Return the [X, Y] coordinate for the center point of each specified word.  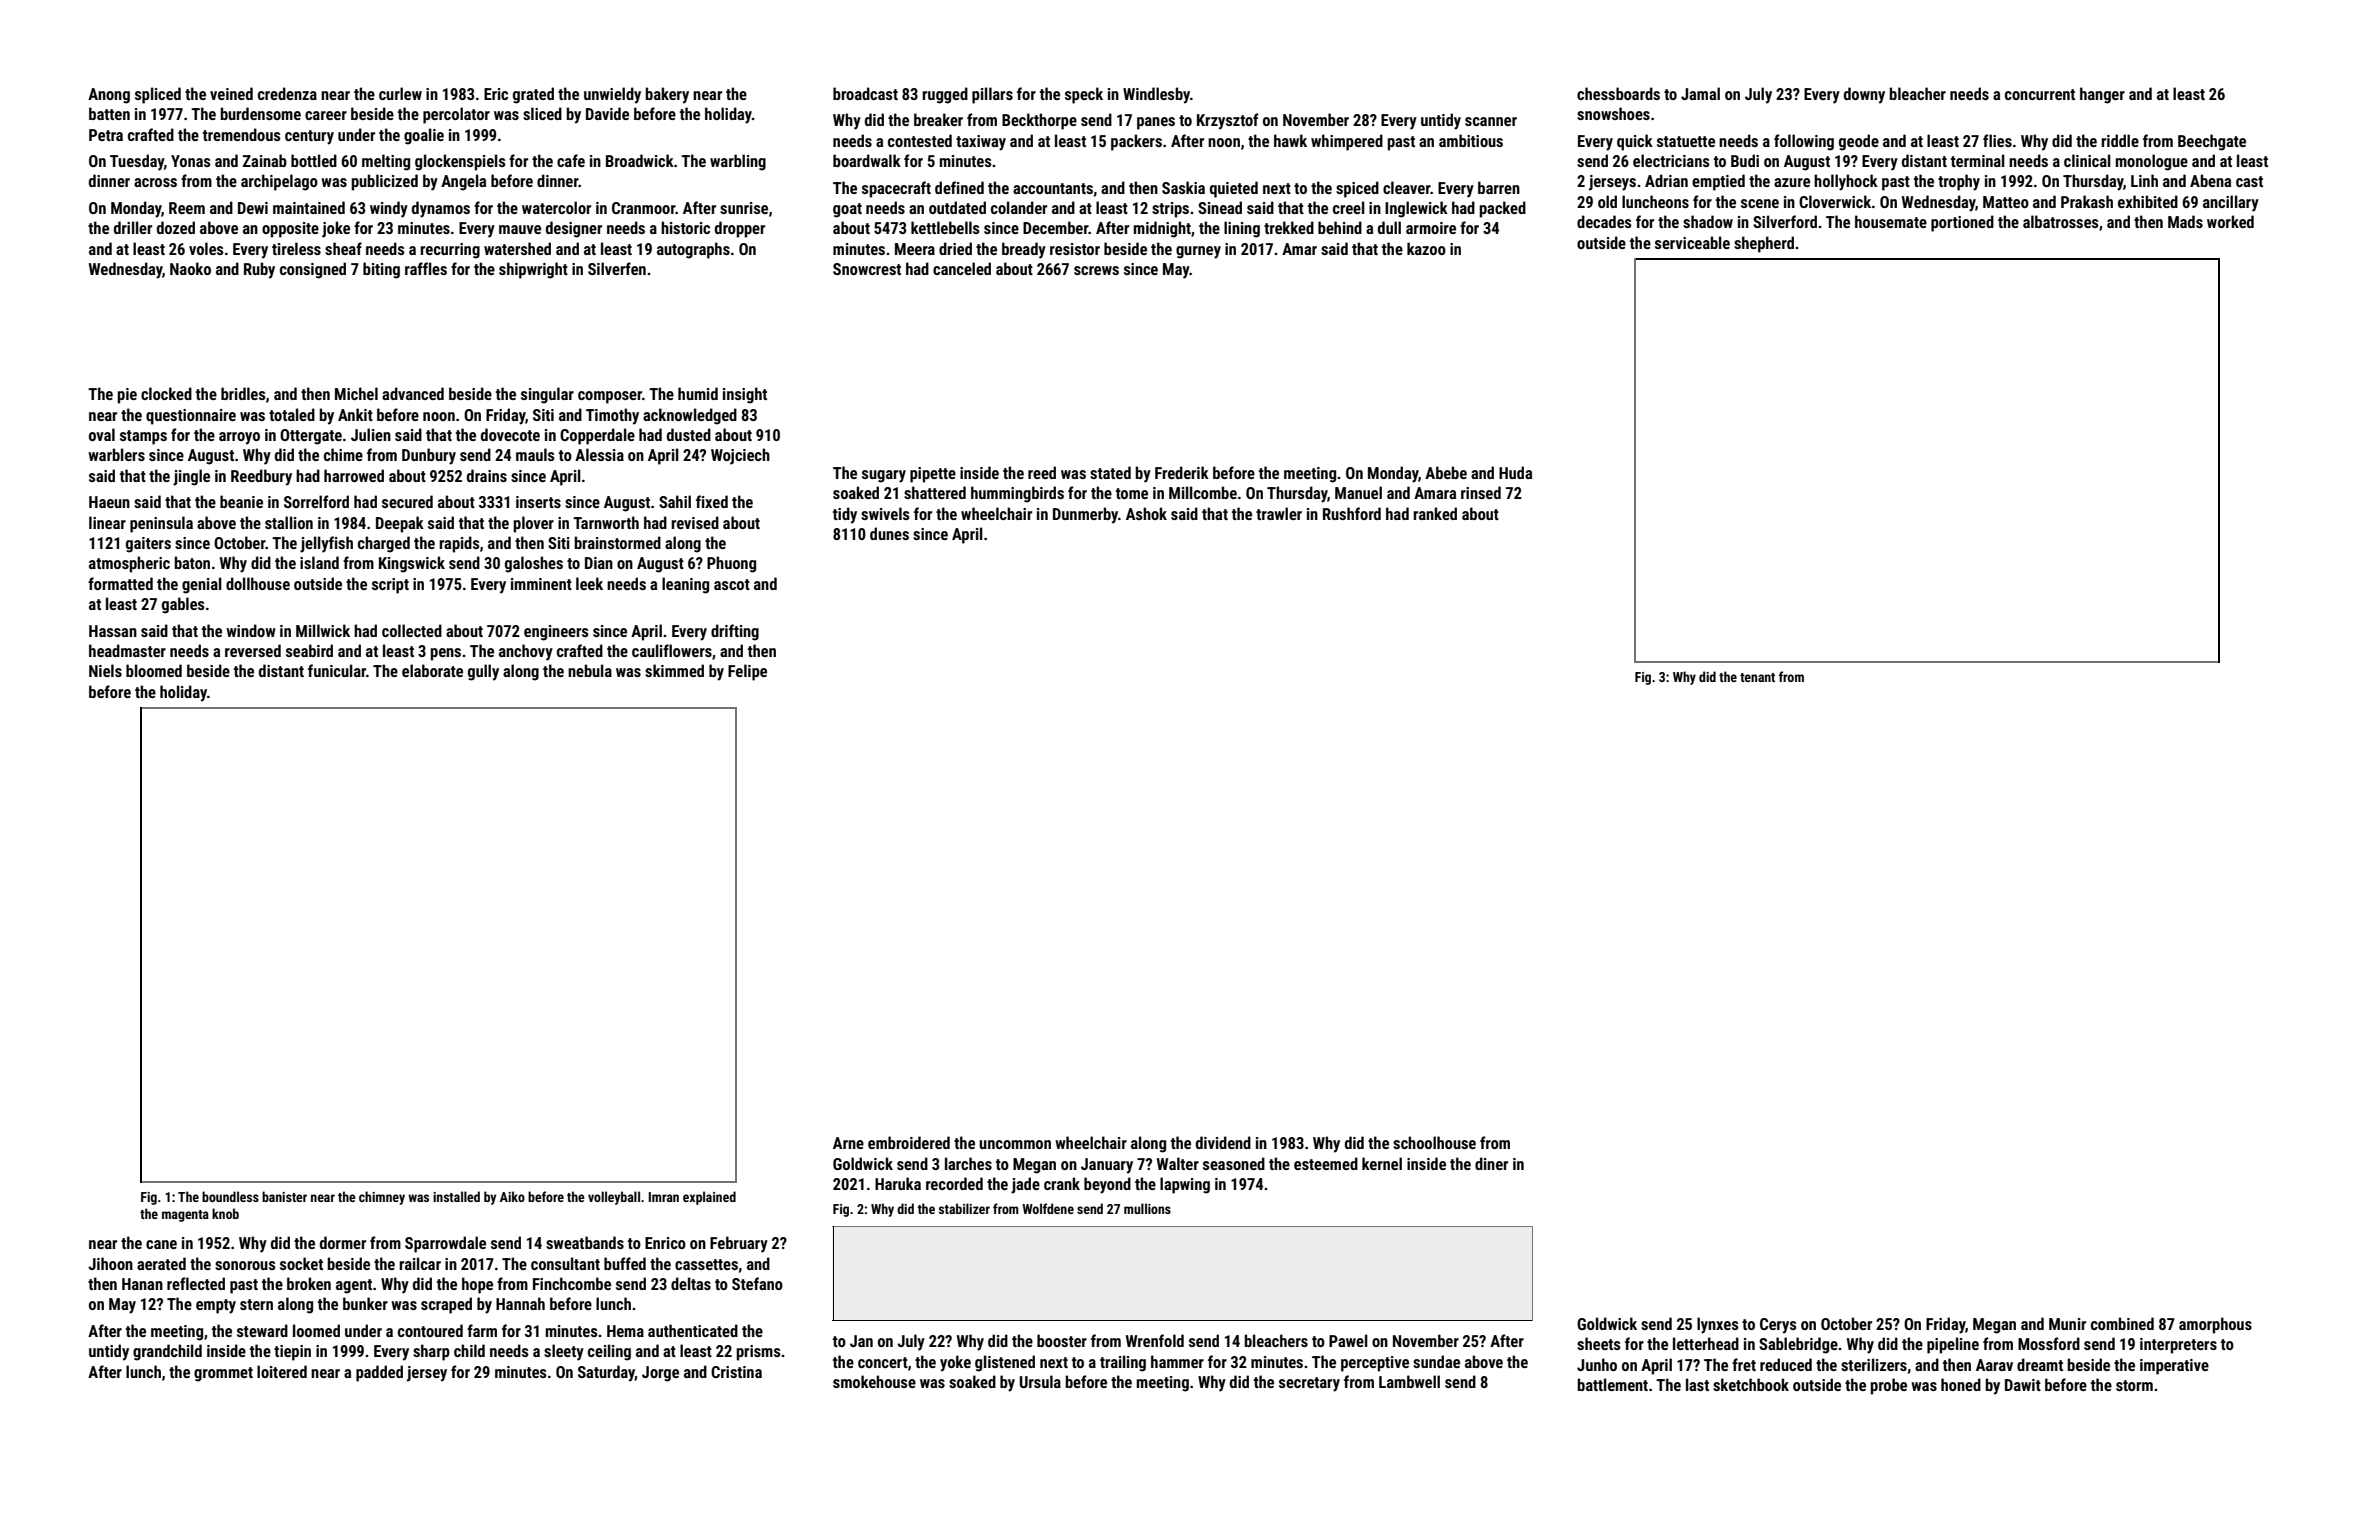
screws [1096, 270]
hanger [2102, 95]
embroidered [909, 1142]
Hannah [520, 1303]
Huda [1515, 472]
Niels [105, 670]
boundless [230, 1196]
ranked [1435, 513]
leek [589, 583]
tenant [1757, 677]
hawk [1290, 140]
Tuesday [137, 162]
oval [102, 434]
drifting [735, 632]
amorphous [2215, 1325]
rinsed [1481, 492]
